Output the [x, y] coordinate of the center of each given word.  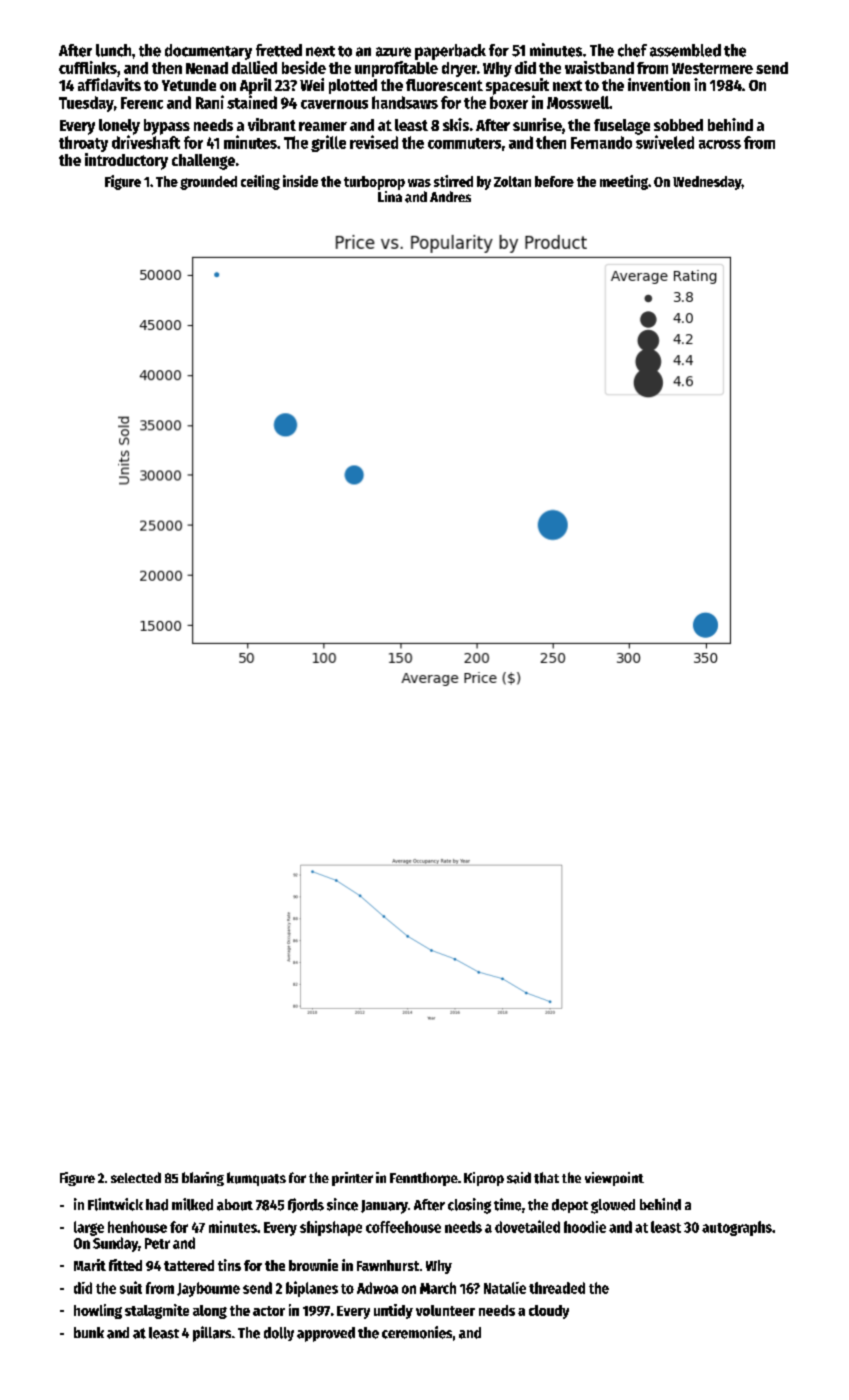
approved [326, 1334]
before [554, 181]
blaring [203, 1179]
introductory [126, 161]
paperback [450, 52]
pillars [212, 1334]
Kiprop [484, 1179]
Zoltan [512, 181]
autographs [737, 1228]
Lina [390, 196]
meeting [624, 182]
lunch [113, 50]
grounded [208, 183]
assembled [685, 50]
